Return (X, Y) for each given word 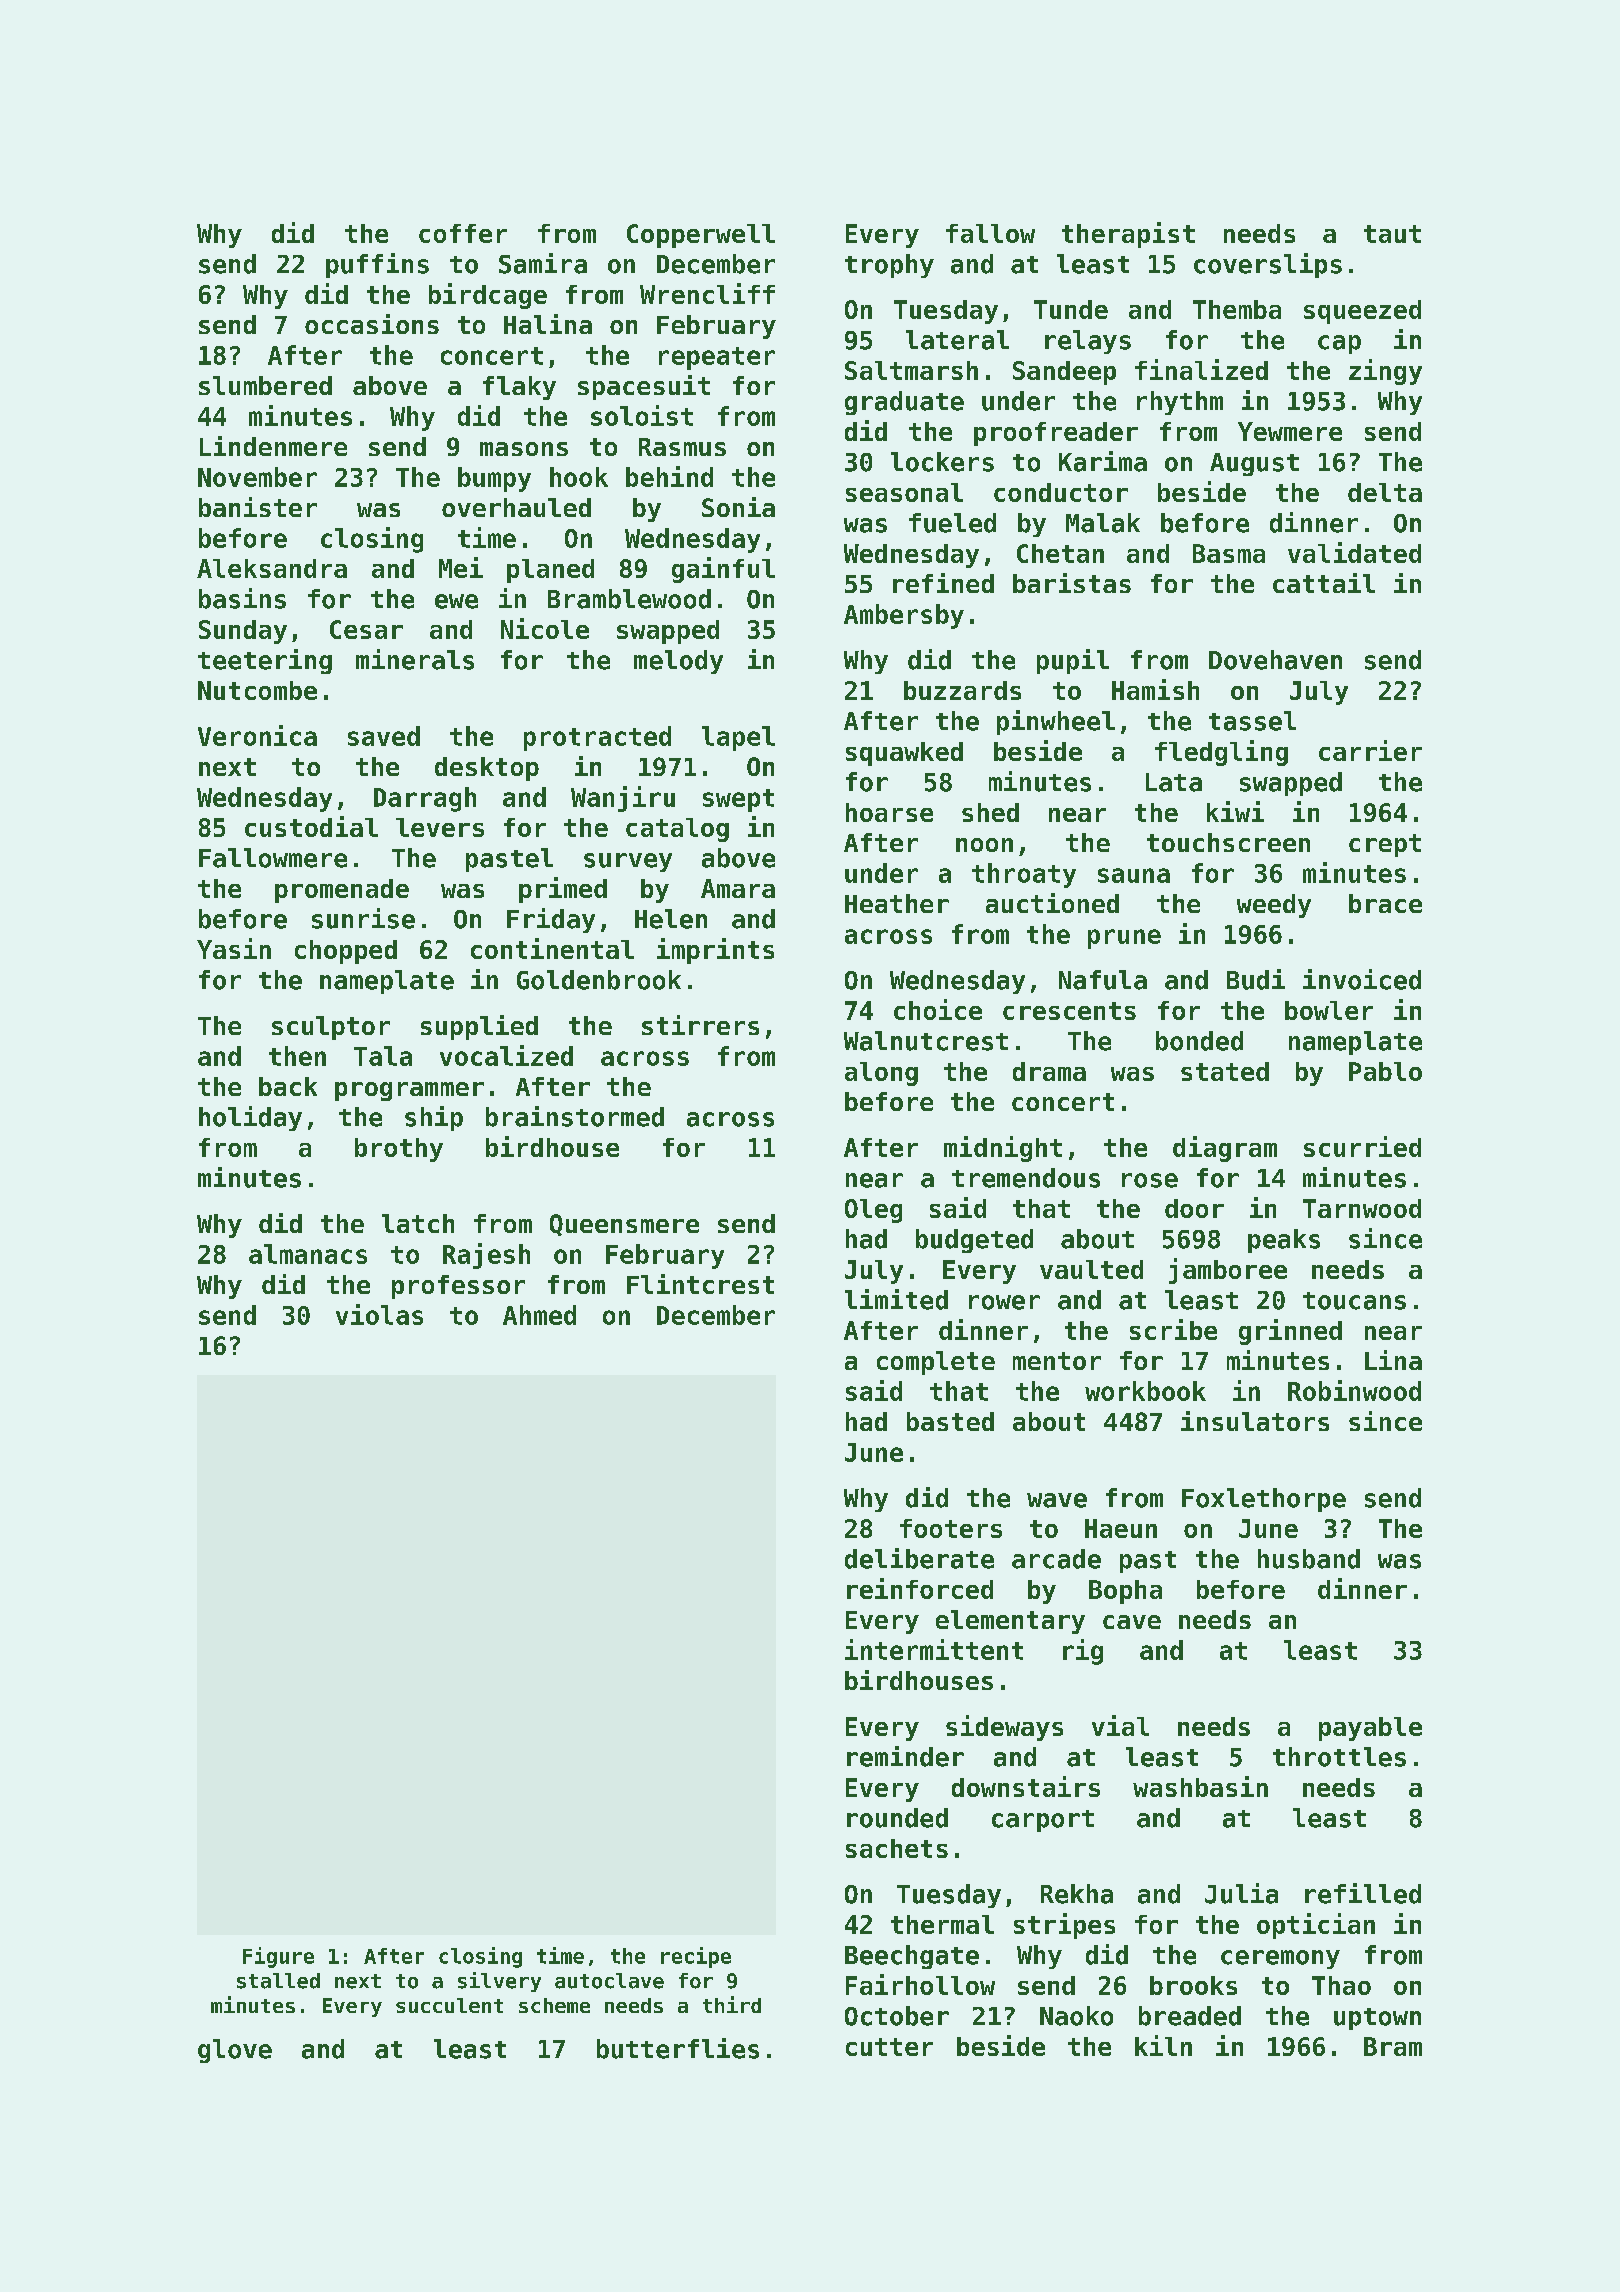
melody (678, 662)
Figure (278, 1957)
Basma (1229, 553)
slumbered (265, 385)
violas (379, 1314)
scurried (1362, 1146)
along (881, 1074)
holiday (250, 1118)
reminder (905, 1756)
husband (1309, 1559)
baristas (1072, 583)
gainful (723, 570)
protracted (597, 738)
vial (1120, 1725)
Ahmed (539, 1315)
